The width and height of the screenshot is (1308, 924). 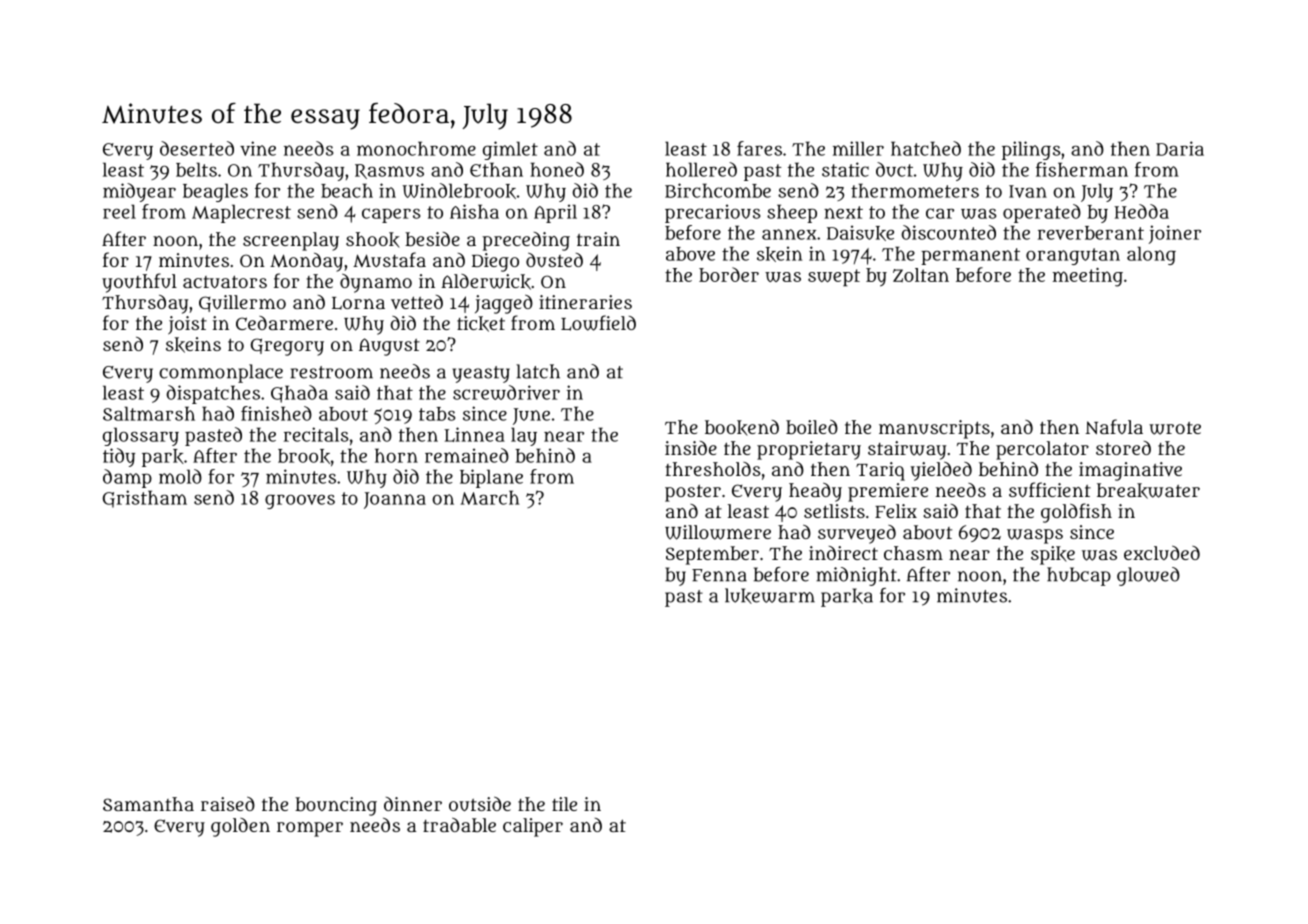 What do you see at coordinates (510, 150) in the screenshot?
I see `gimlet` at bounding box center [510, 150].
